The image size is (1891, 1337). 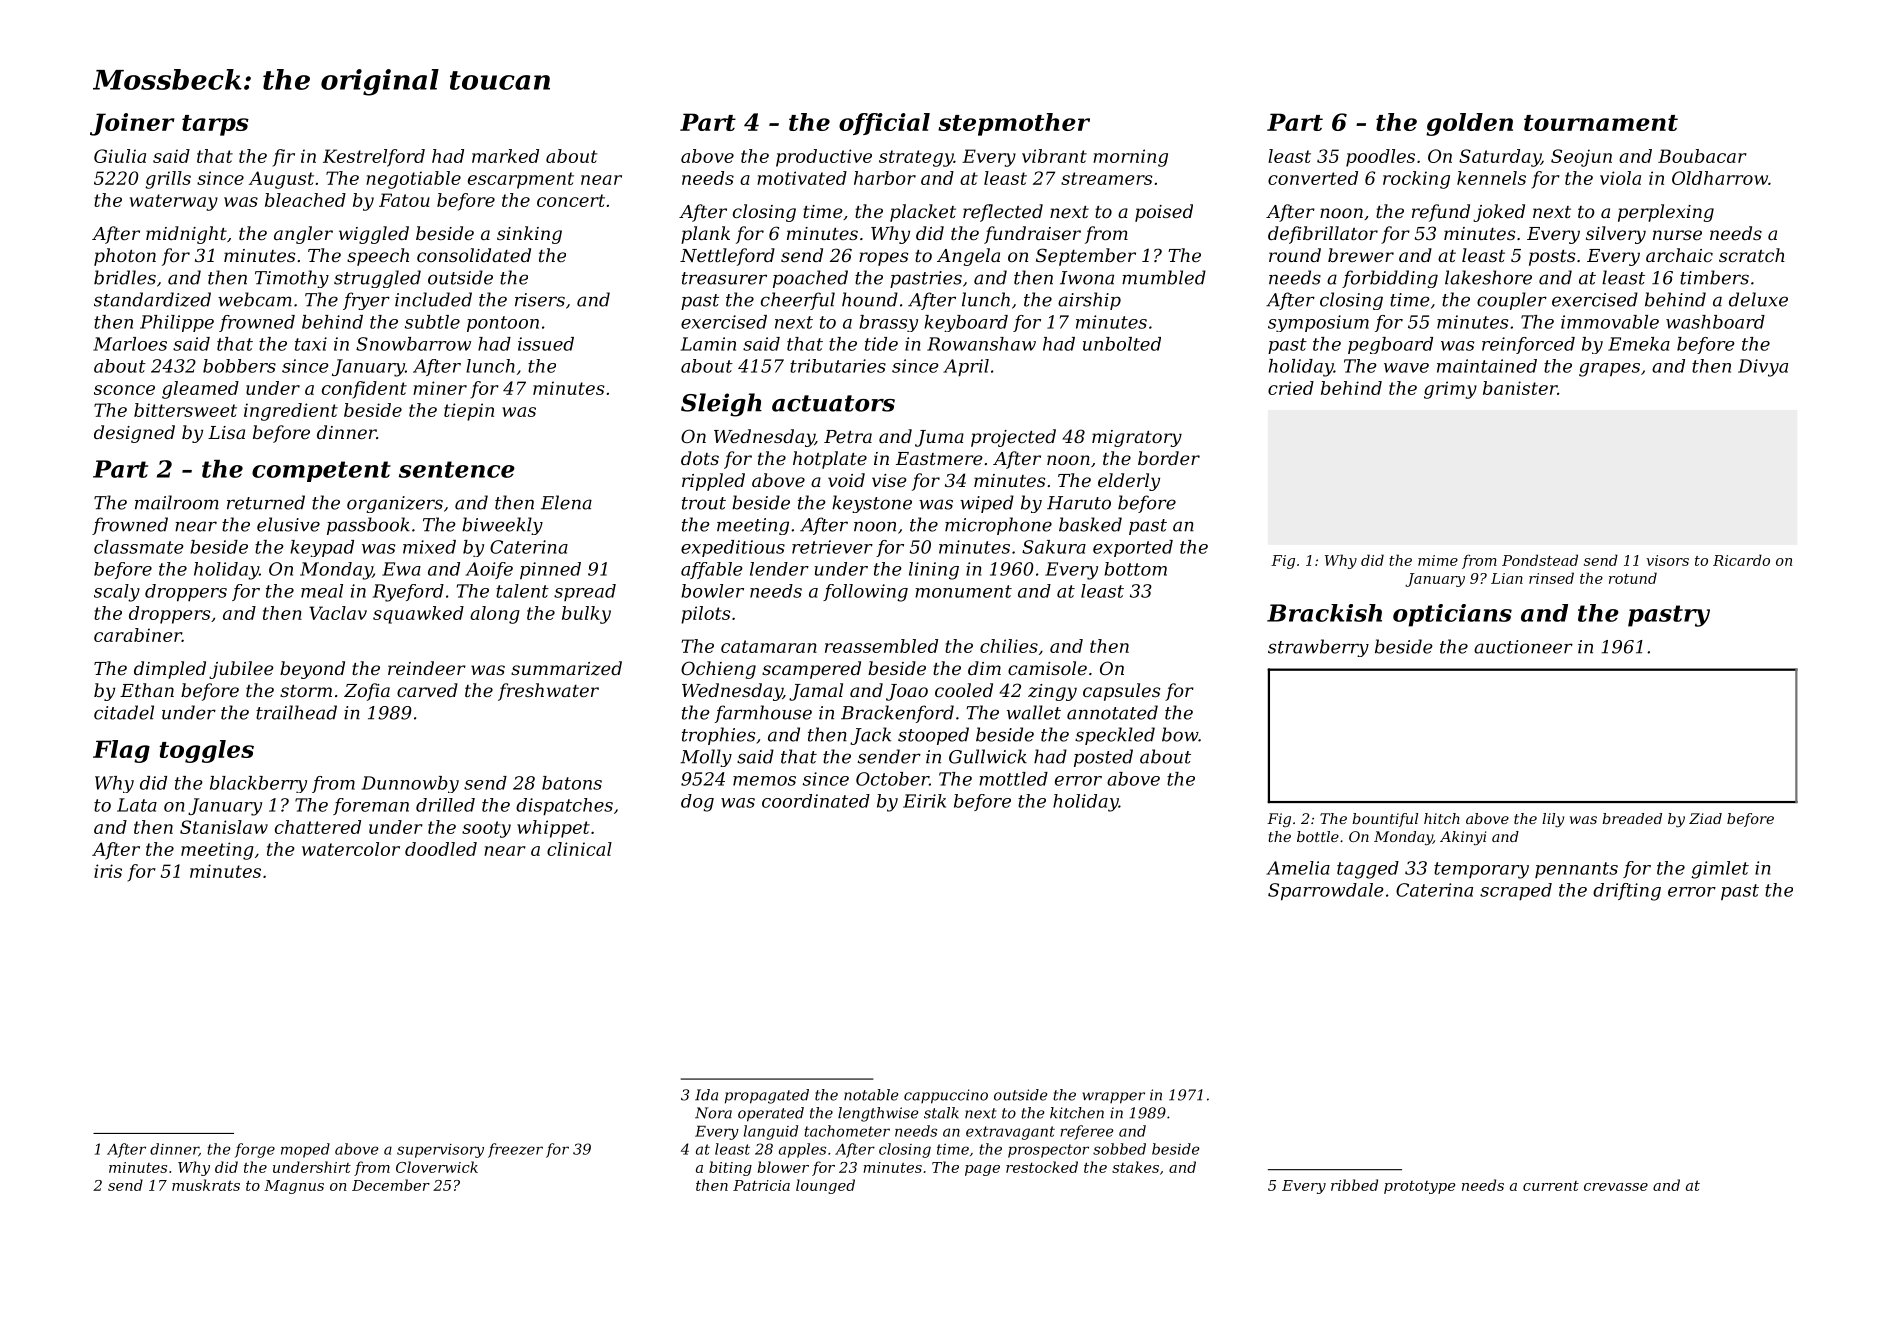 What do you see at coordinates (132, 124) in the screenshot?
I see `Joiner` at bounding box center [132, 124].
